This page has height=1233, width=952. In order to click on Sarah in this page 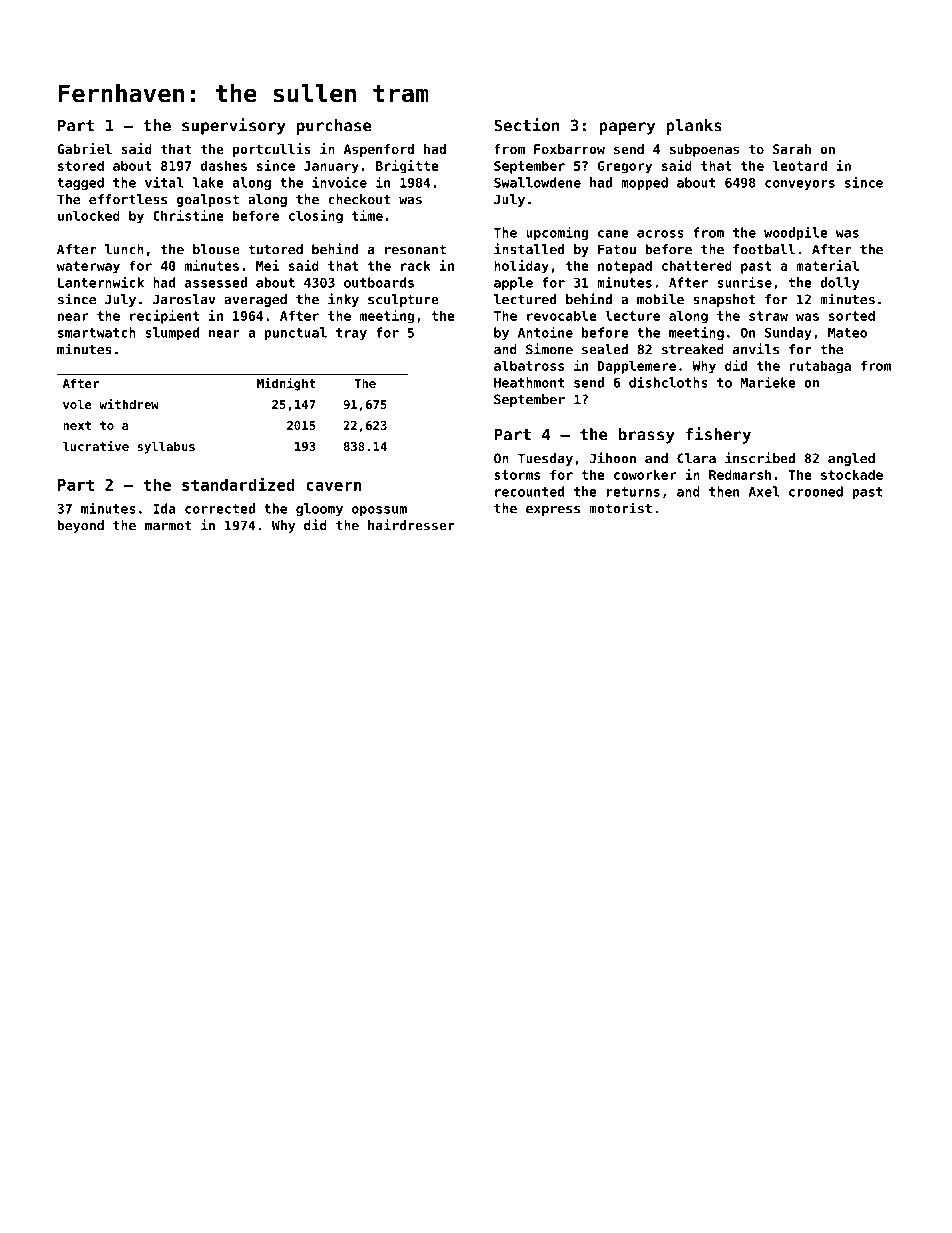, I will do `click(792, 149)`.
